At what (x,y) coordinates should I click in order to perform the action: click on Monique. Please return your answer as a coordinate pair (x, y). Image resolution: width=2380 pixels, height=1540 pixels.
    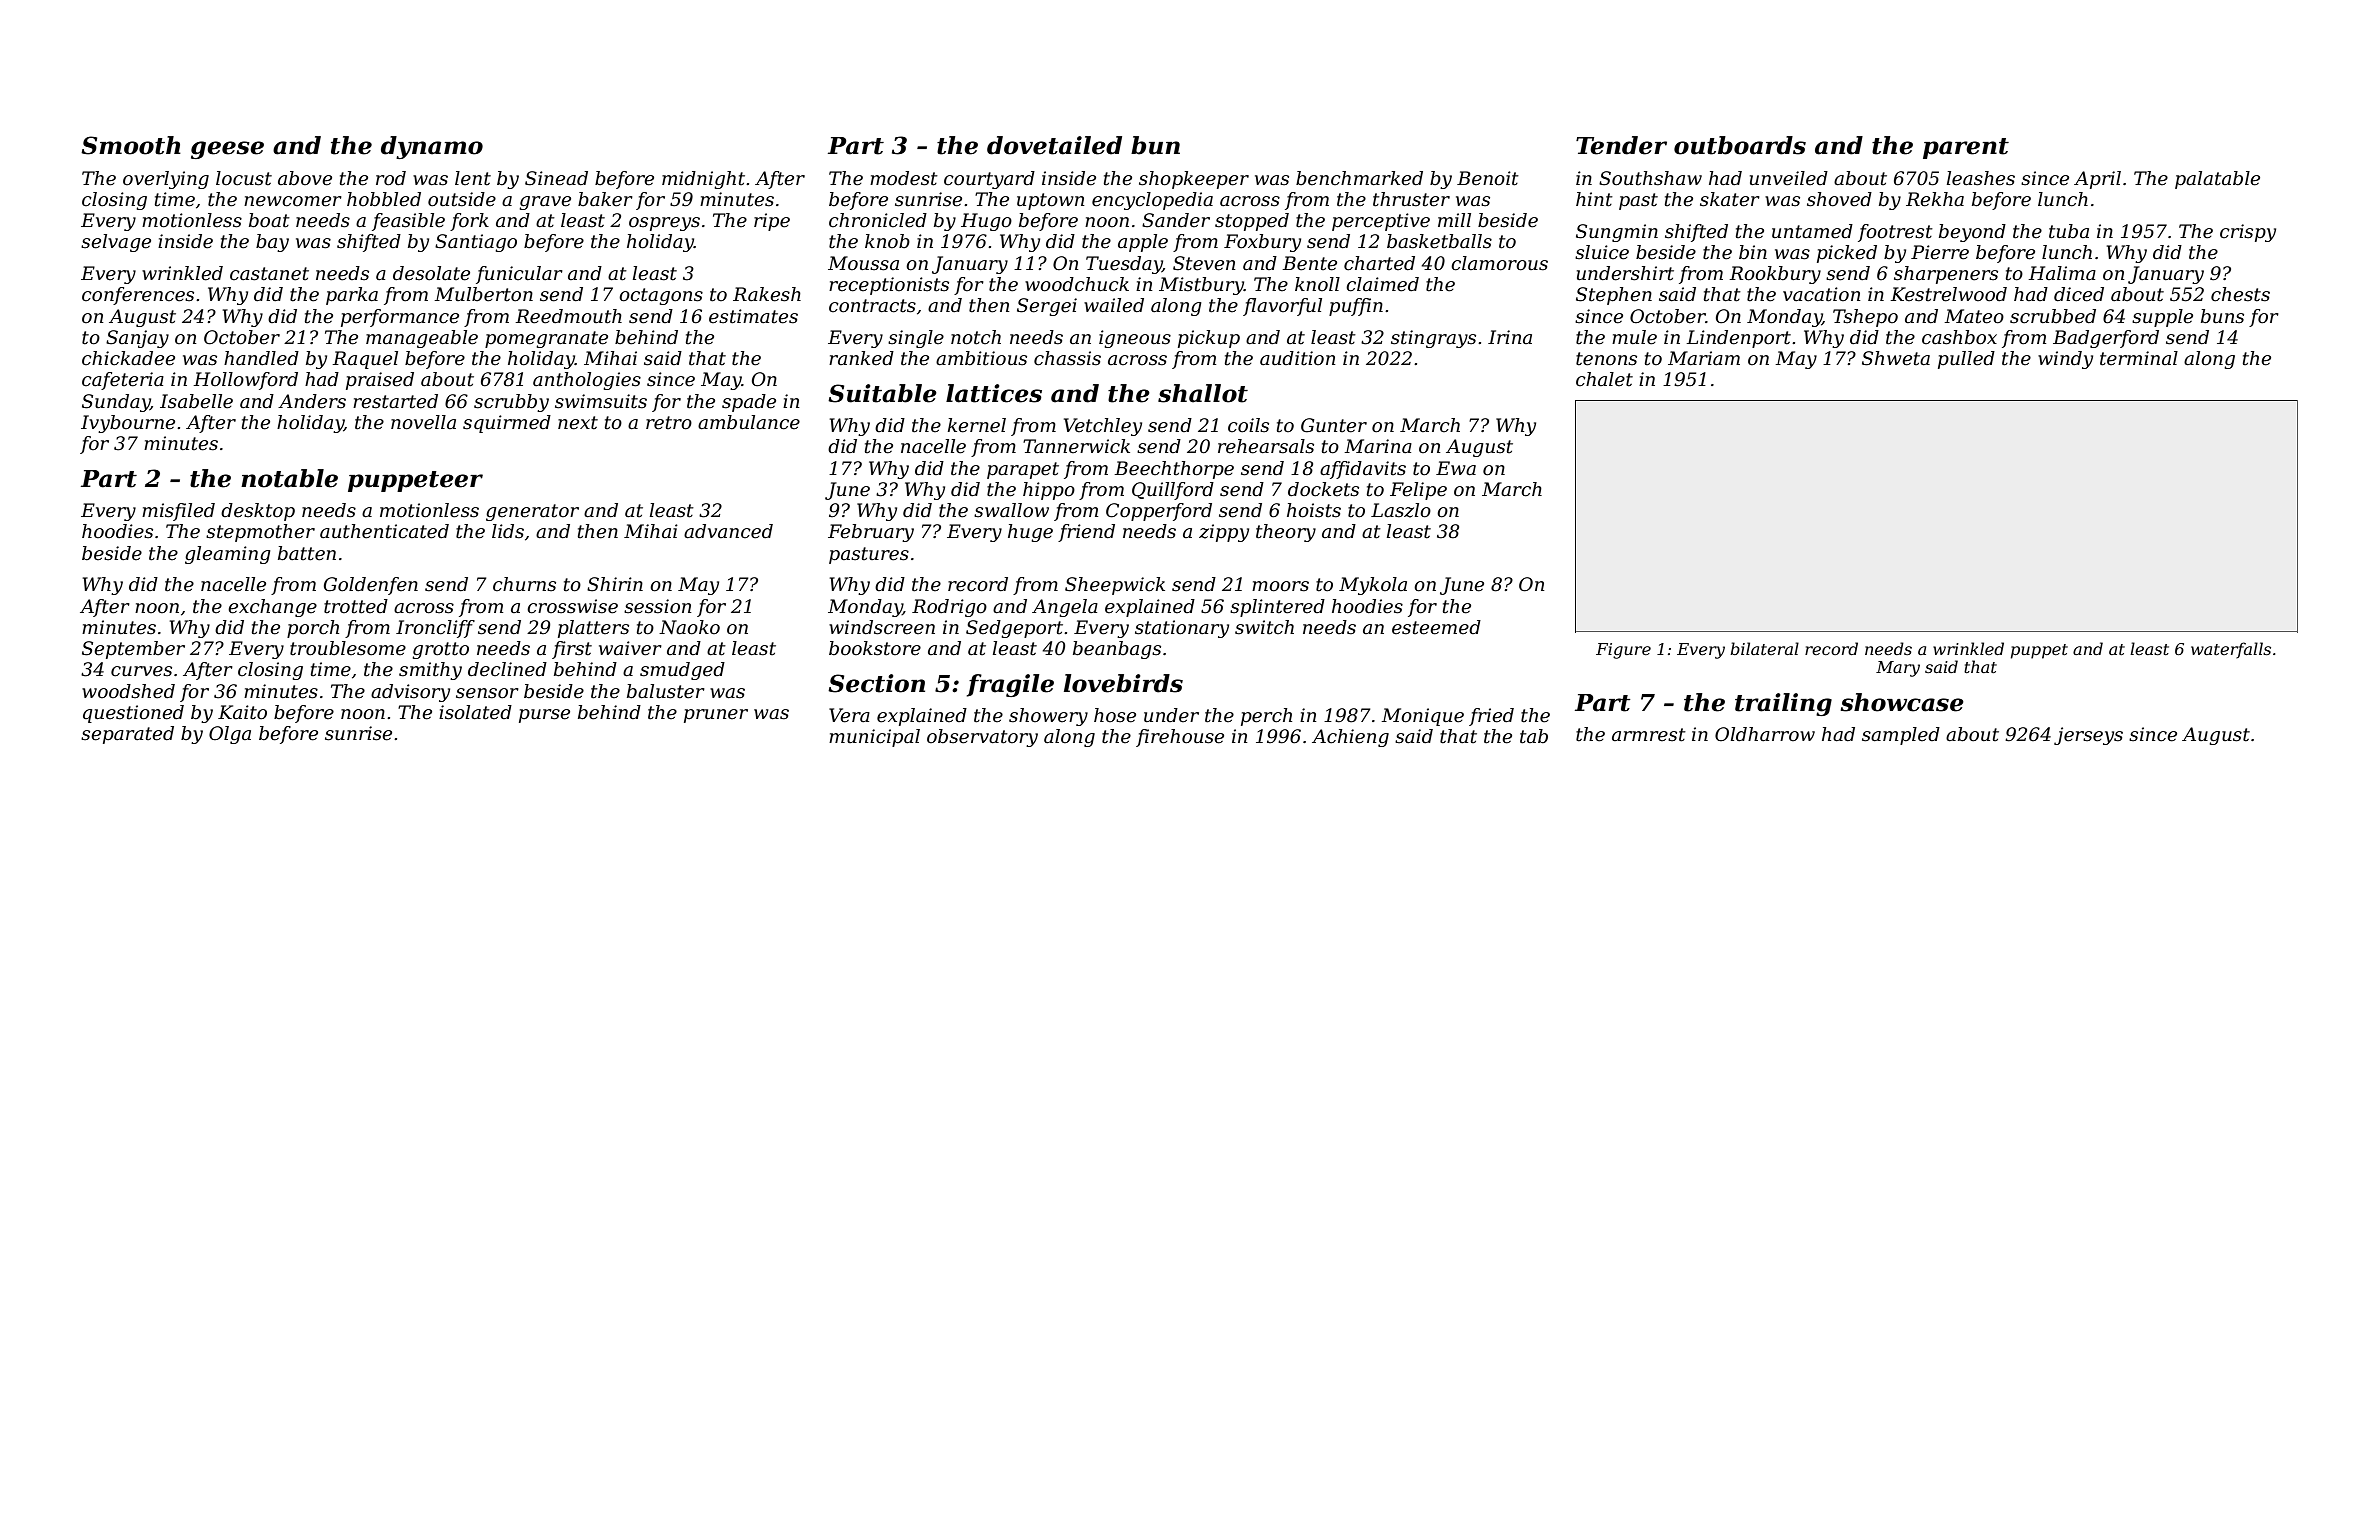
    Looking at the image, I should click on (1422, 717).
